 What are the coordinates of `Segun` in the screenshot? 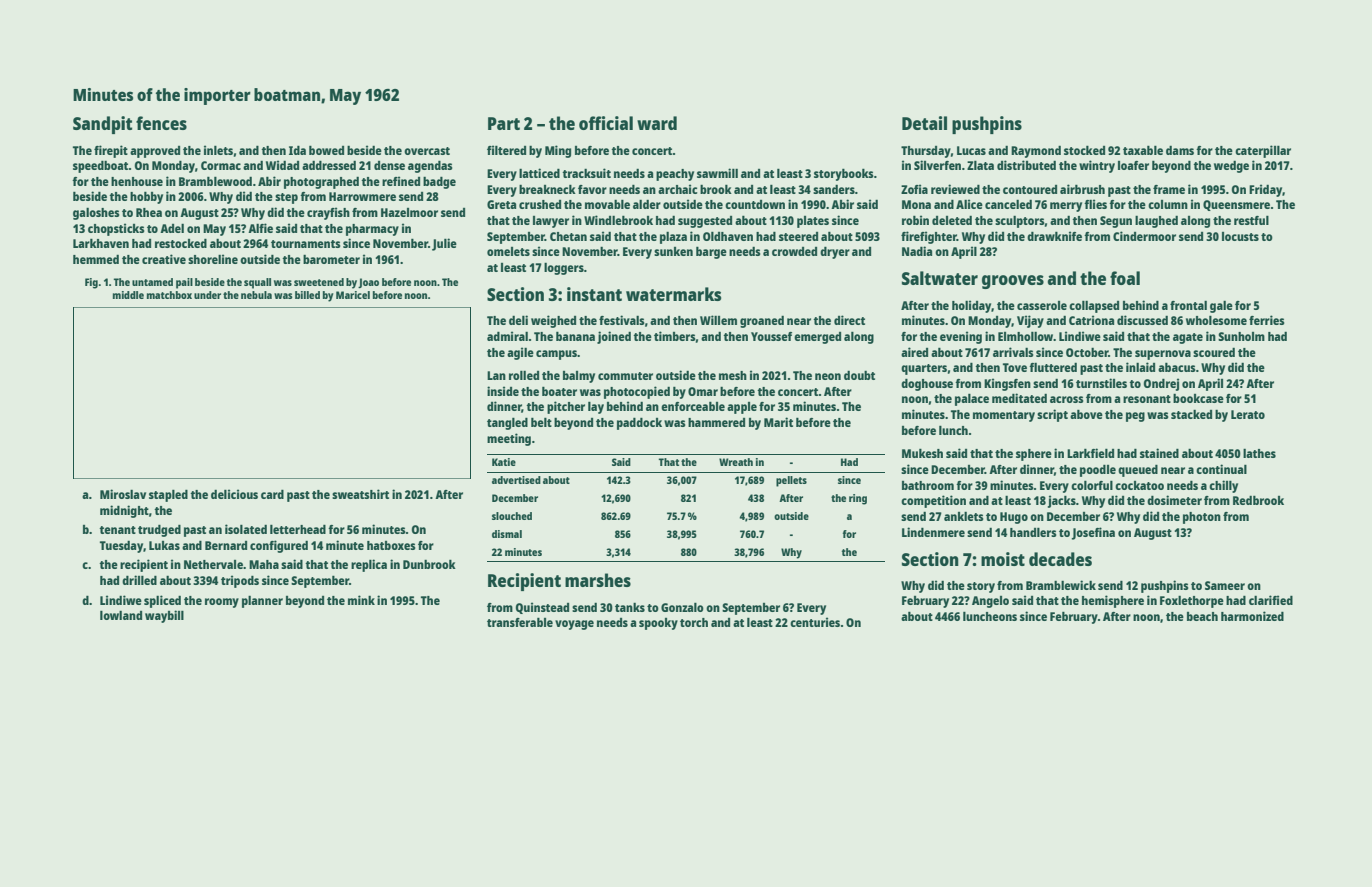 It's located at (1116, 222).
